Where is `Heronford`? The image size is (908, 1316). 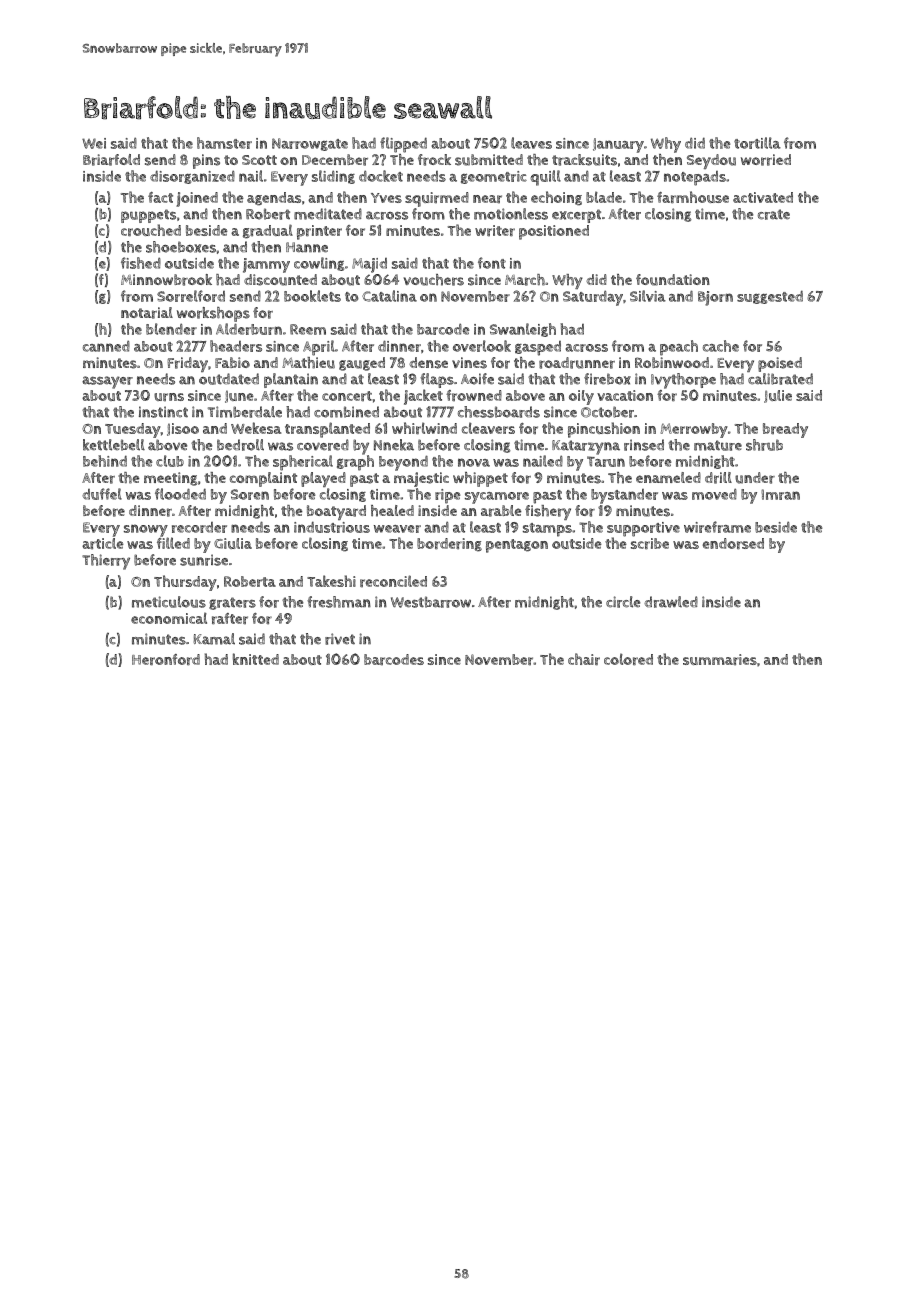 Heronford is located at coordinates (166, 660).
